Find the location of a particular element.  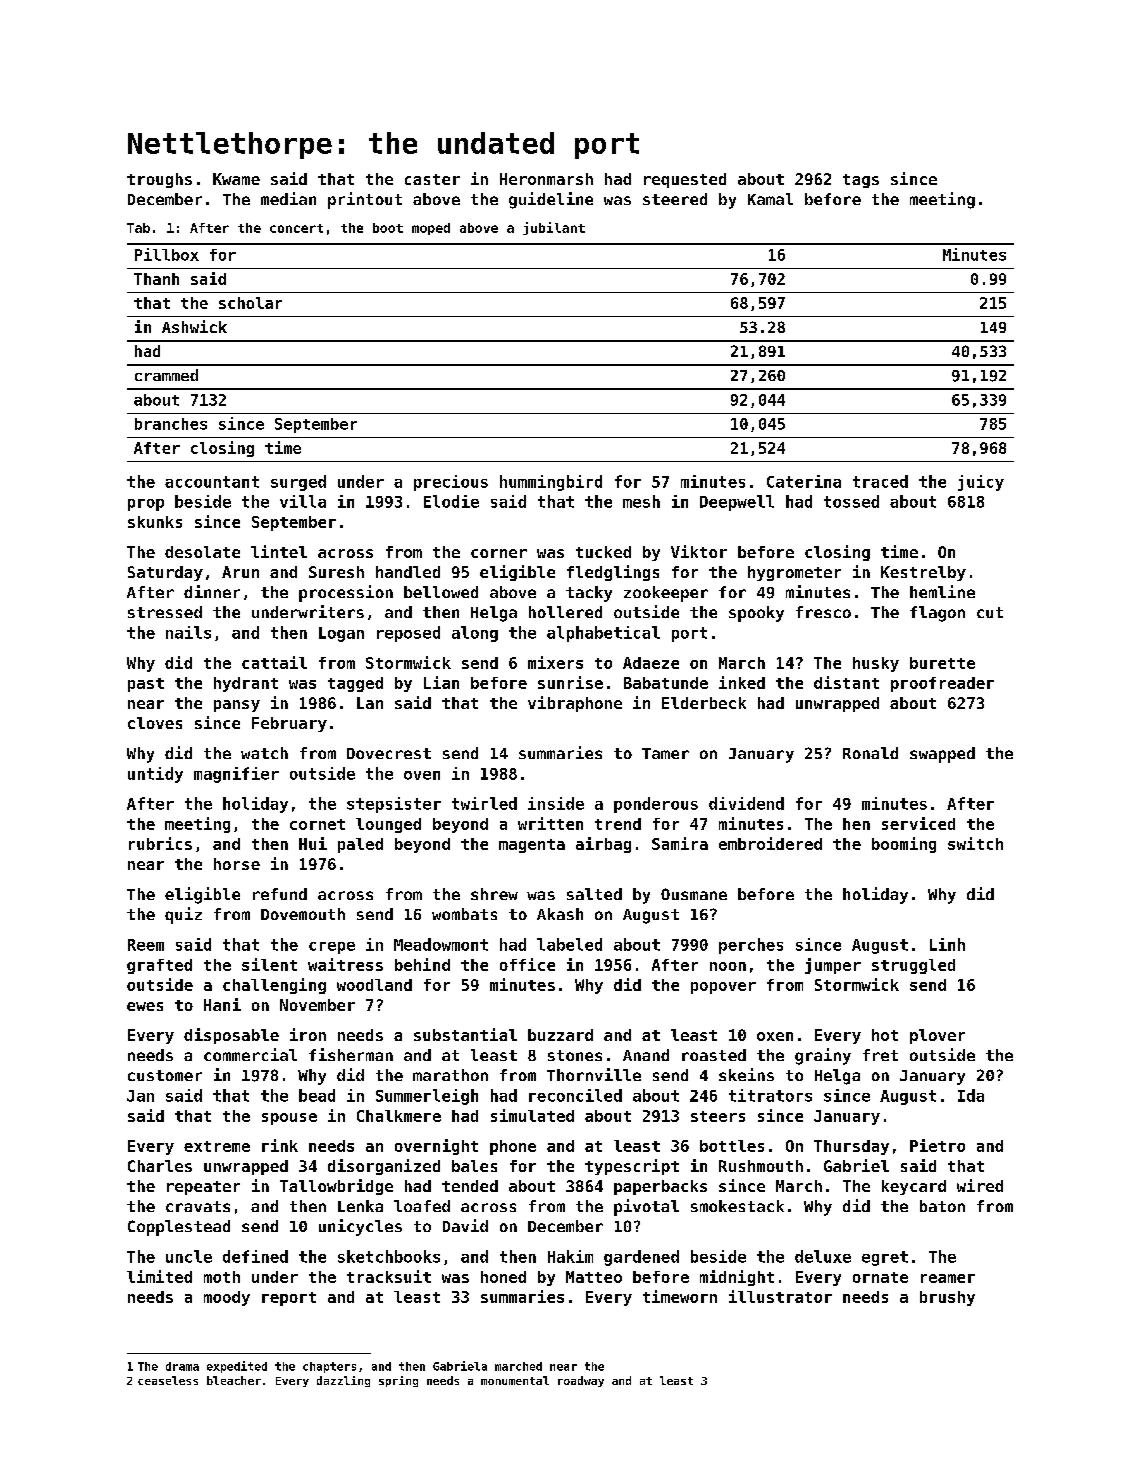

sunrise is located at coordinates (570, 682).
